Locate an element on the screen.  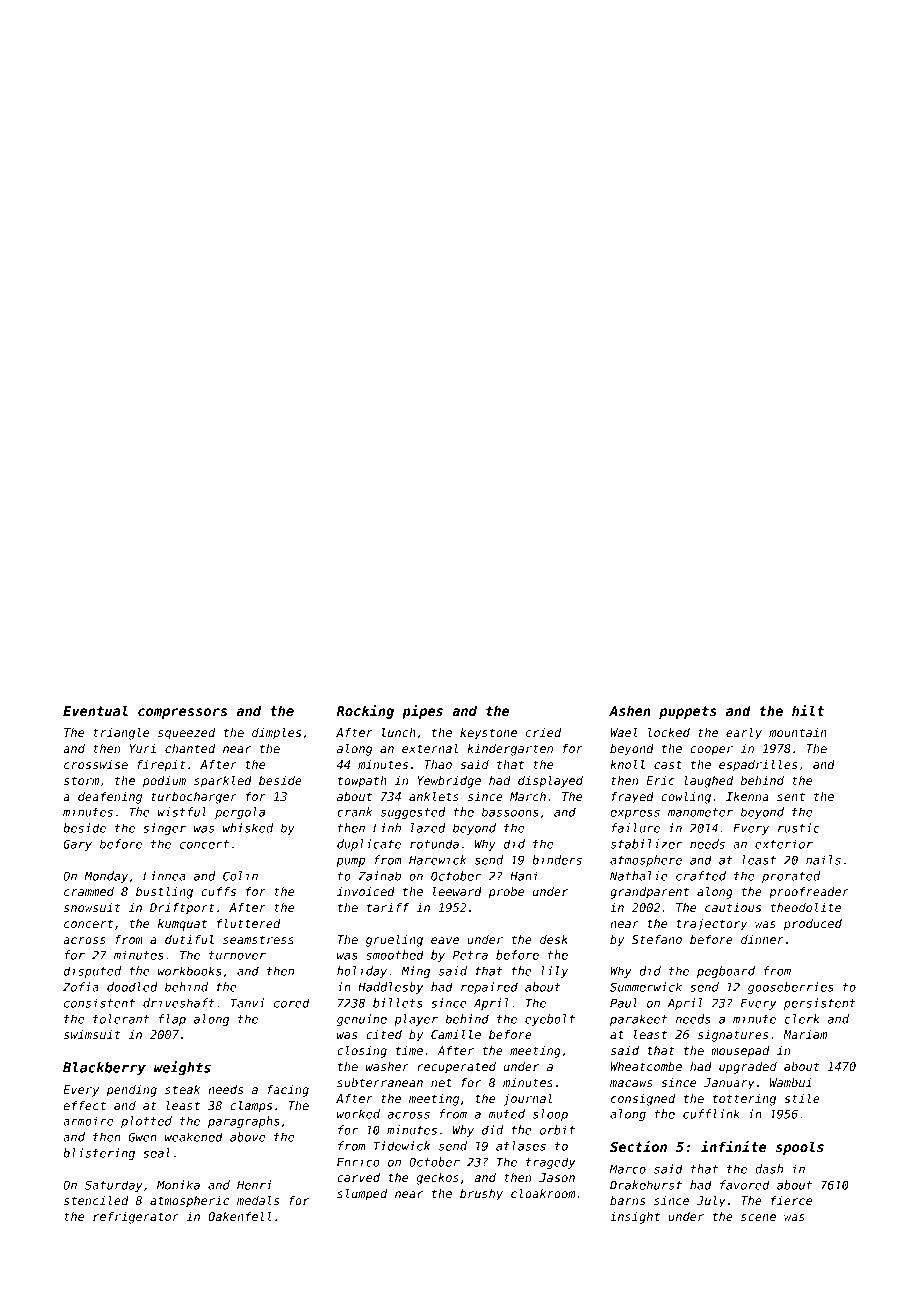
stenciled is located at coordinates (96, 1200).
